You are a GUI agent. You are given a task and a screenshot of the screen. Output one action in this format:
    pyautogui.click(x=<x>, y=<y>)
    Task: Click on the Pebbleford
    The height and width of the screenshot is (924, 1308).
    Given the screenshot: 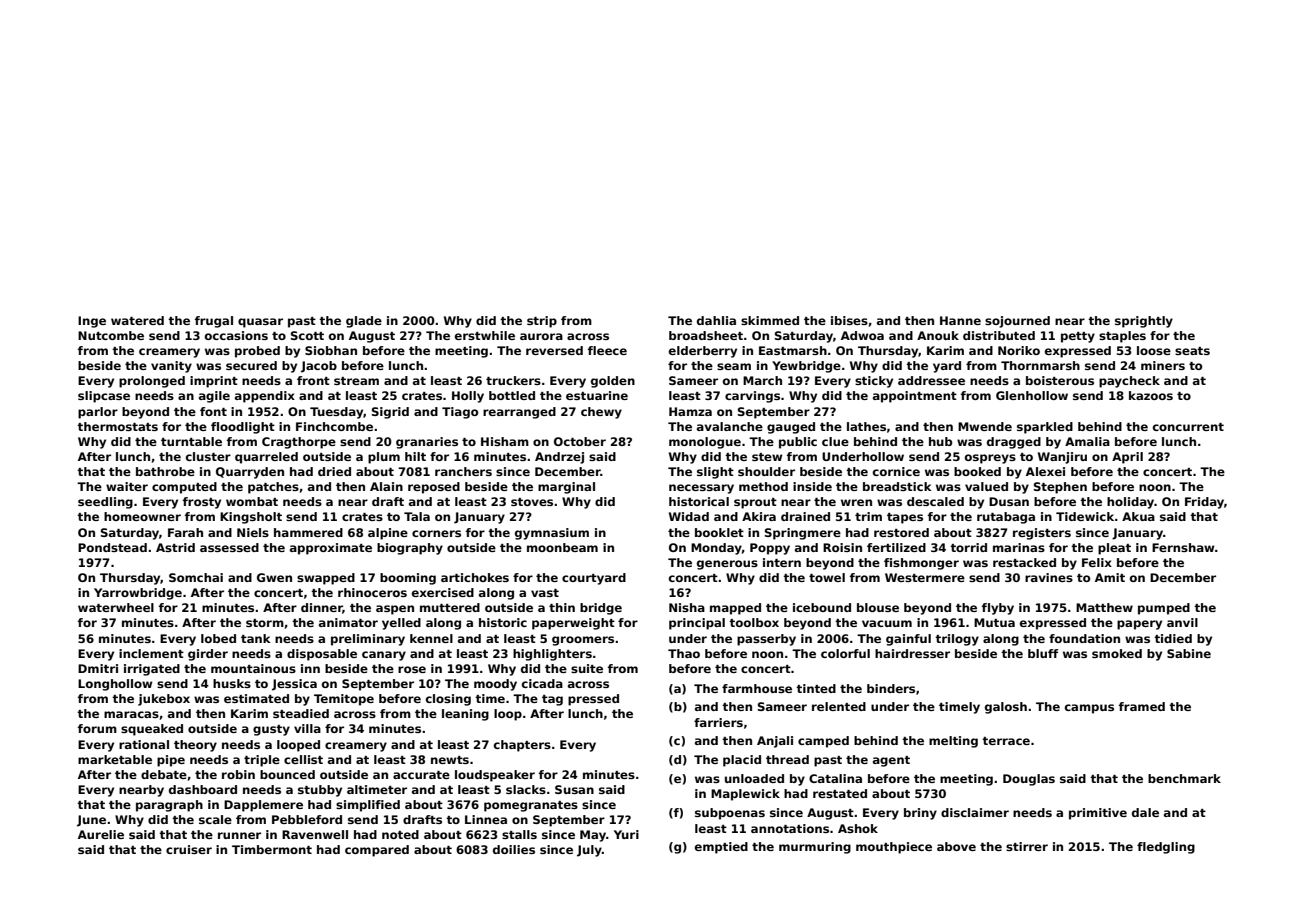 What is the action you would take?
    pyautogui.click(x=307, y=819)
